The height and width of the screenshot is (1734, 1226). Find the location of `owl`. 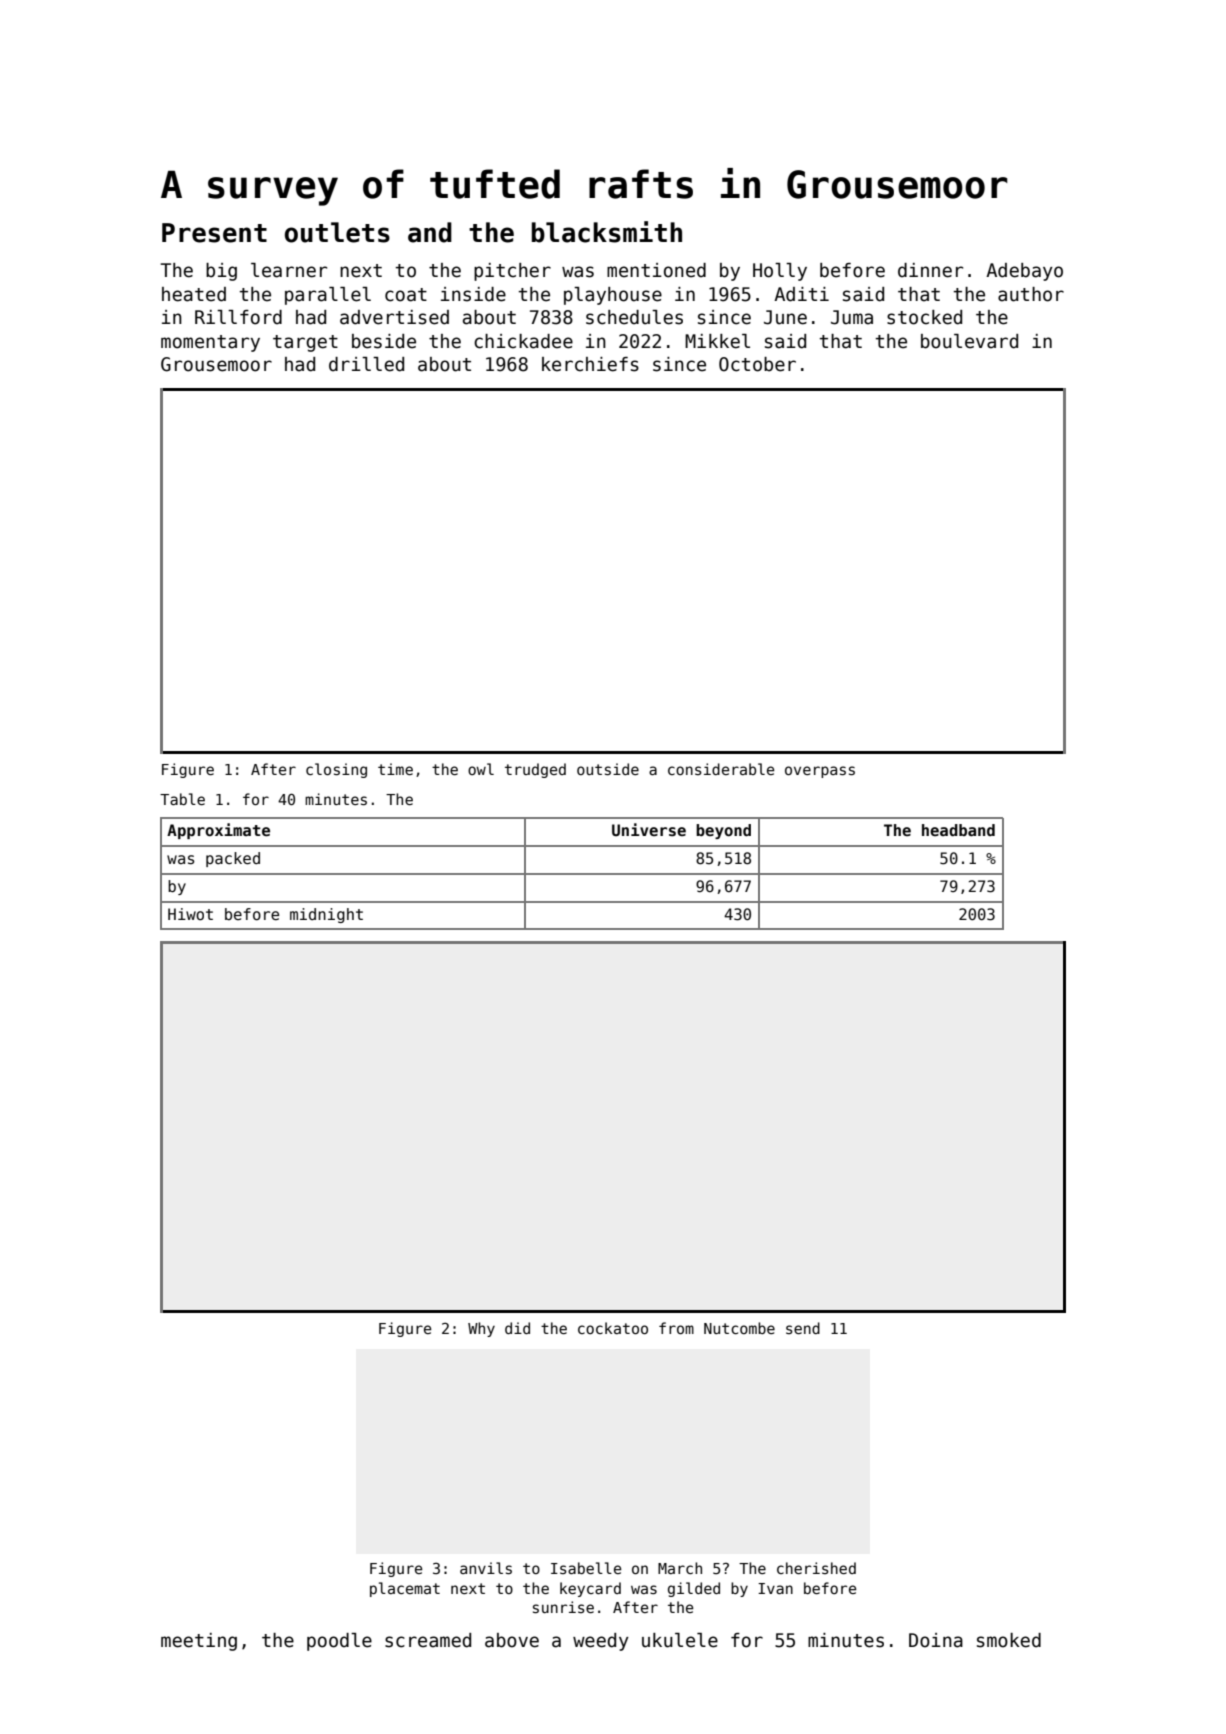

owl is located at coordinates (481, 769).
